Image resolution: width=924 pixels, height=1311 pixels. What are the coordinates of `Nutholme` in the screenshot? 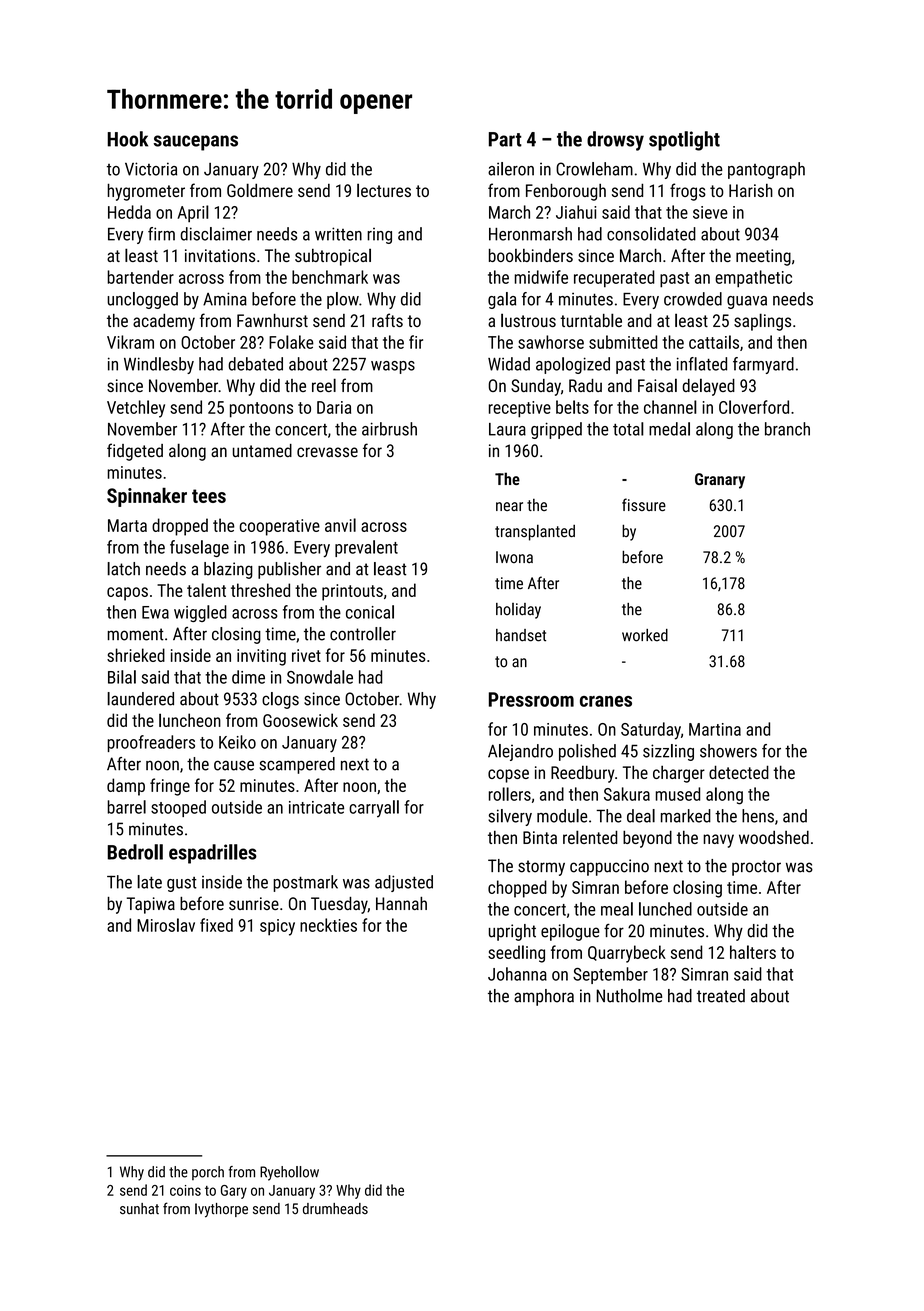 It's located at (629, 996).
